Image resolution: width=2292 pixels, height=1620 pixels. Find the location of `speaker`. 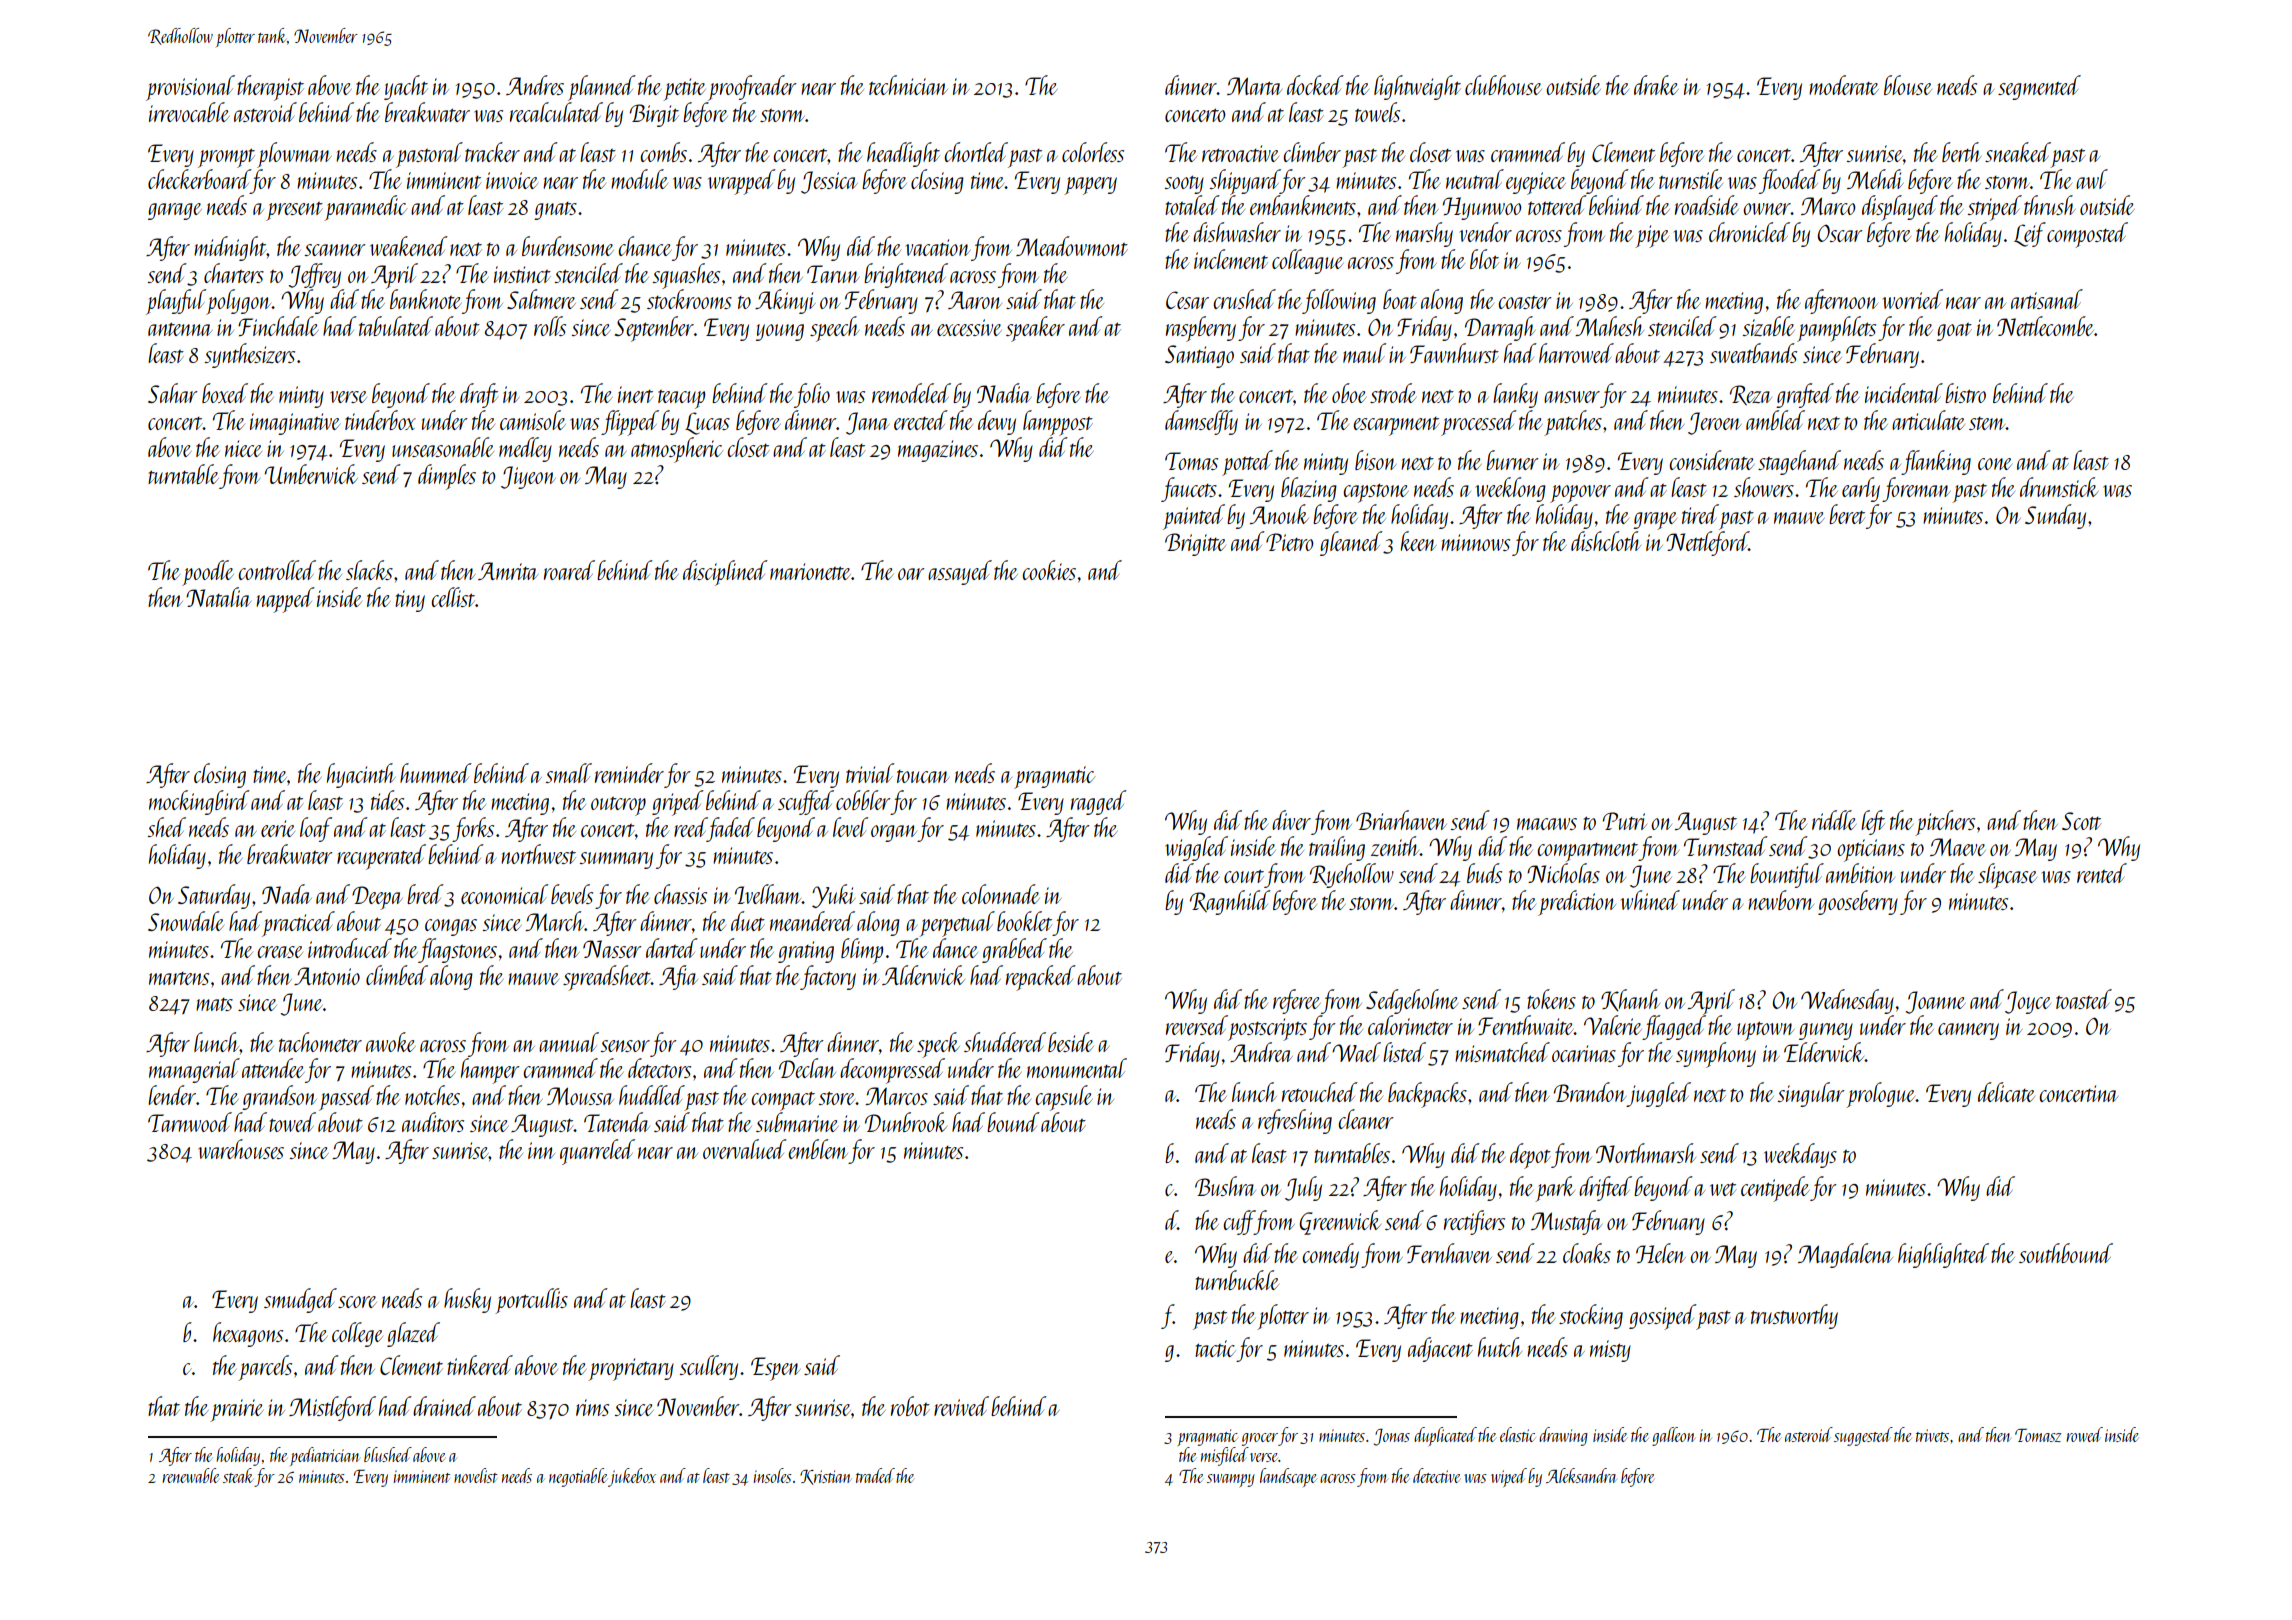

speaker is located at coordinates (1035, 329).
